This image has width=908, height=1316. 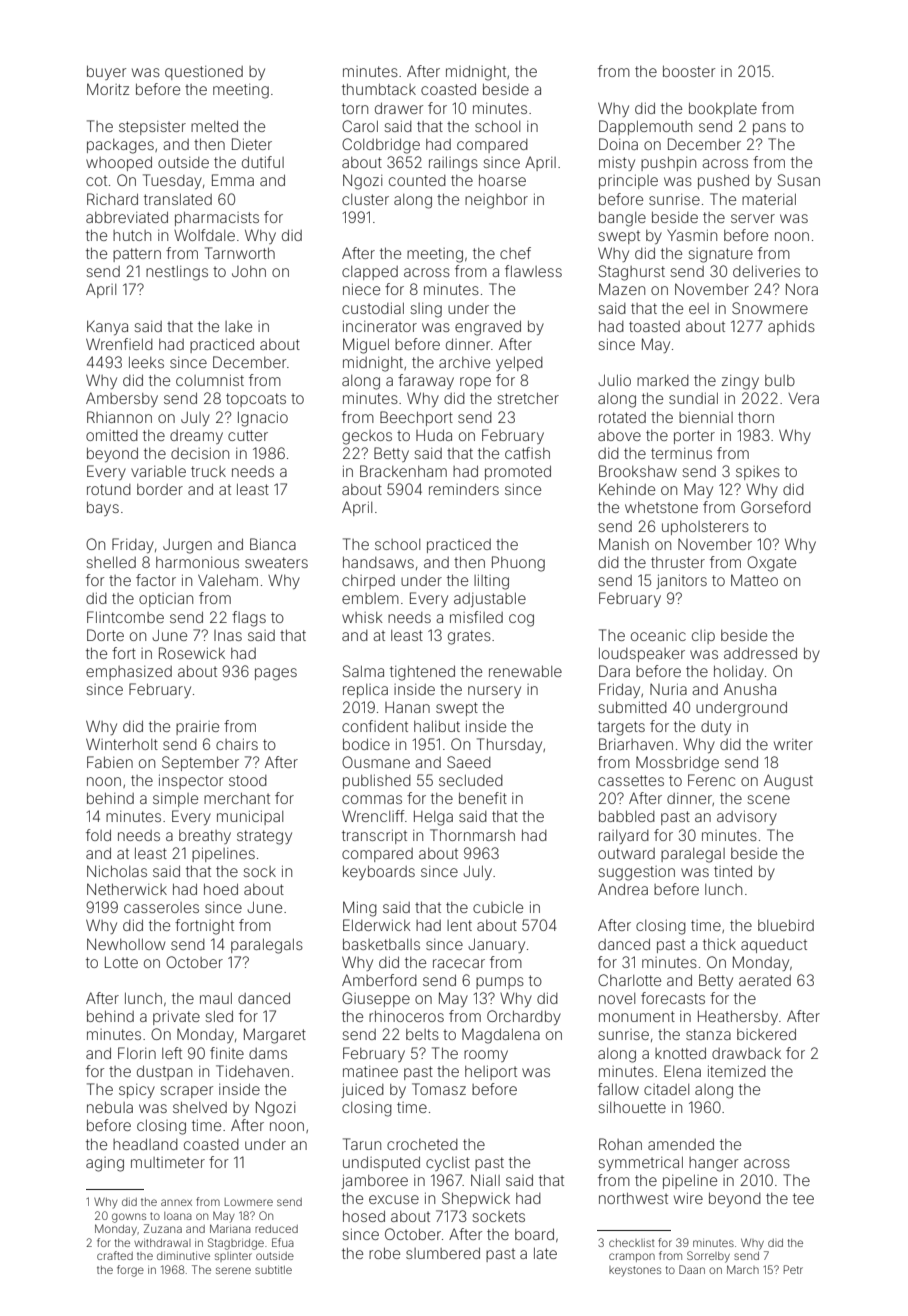 What do you see at coordinates (152, 128) in the image?
I see `stepsister` at bounding box center [152, 128].
